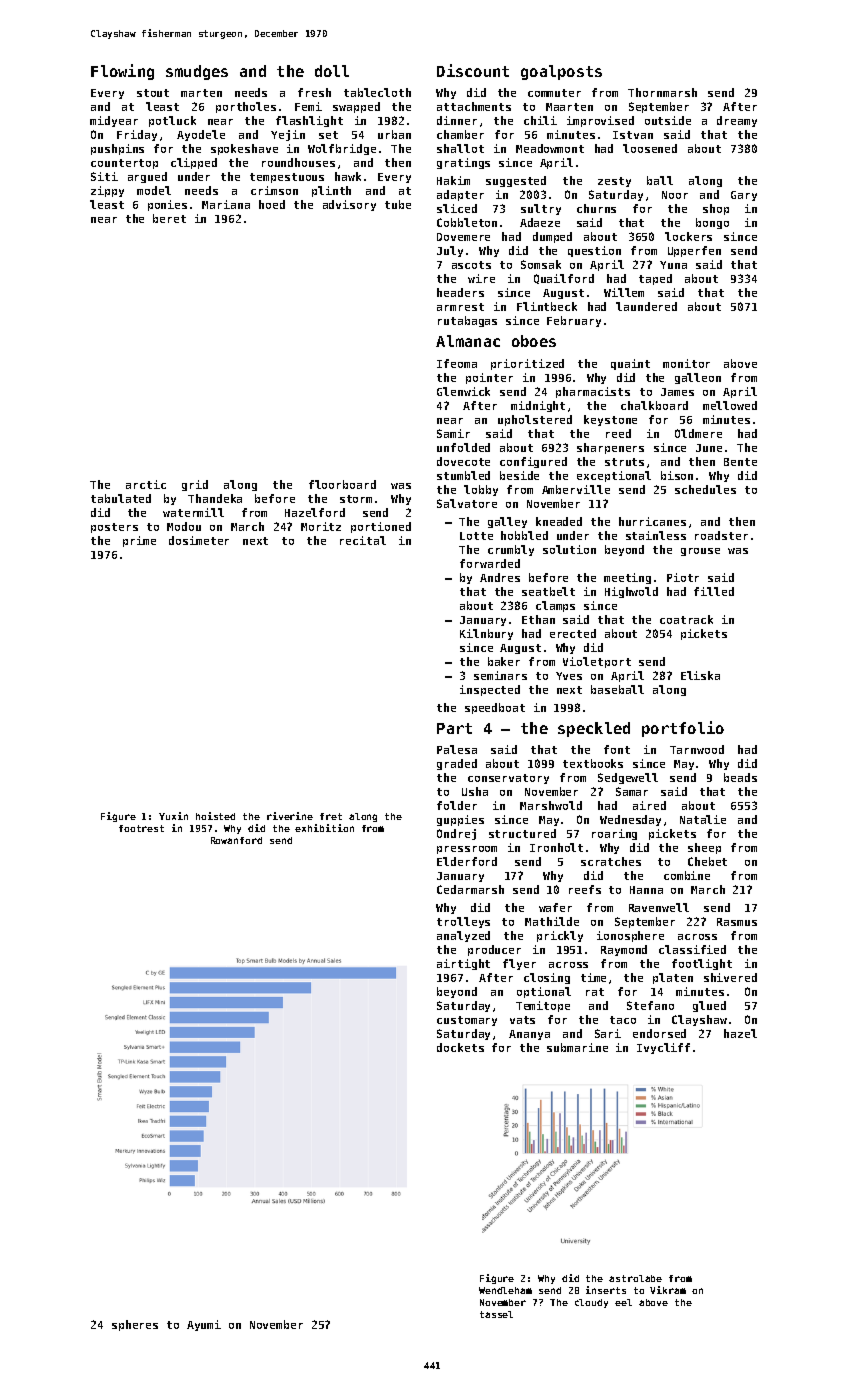 This image has width=849, height=1400. What do you see at coordinates (236, 840) in the image?
I see `Rowanford` at bounding box center [236, 840].
